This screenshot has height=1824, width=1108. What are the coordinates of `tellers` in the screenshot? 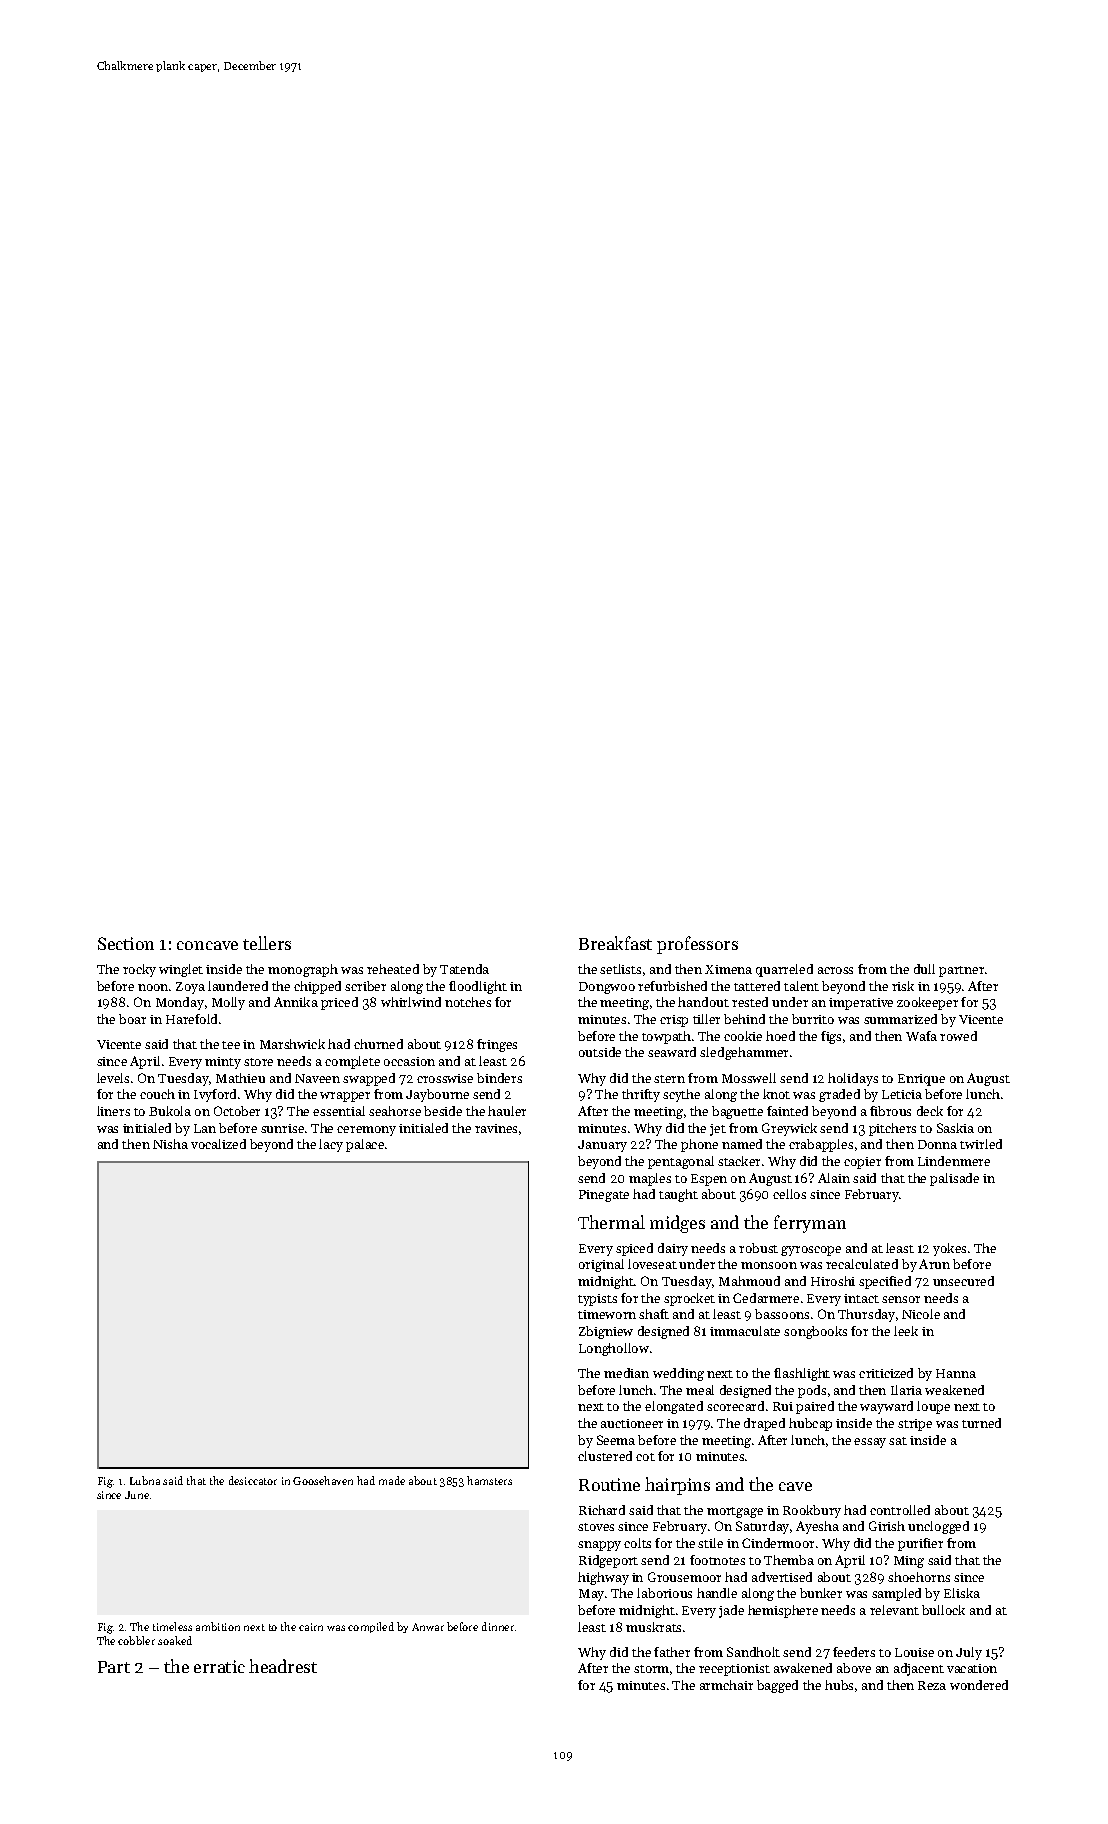 It's located at (267, 943).
